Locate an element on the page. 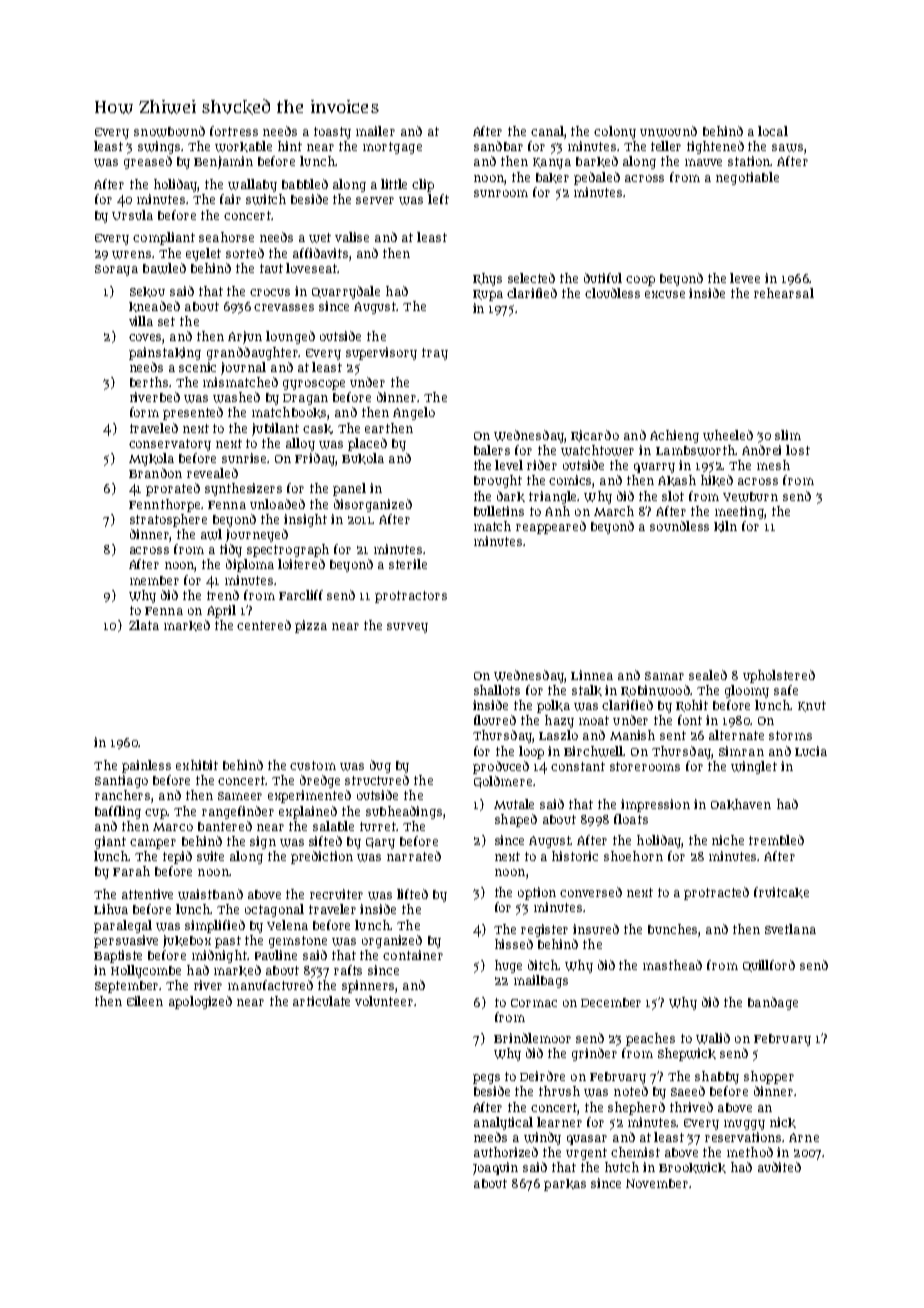 The height and width of the page is (1308, 924). protractors is located at coordinates (411, 597).
